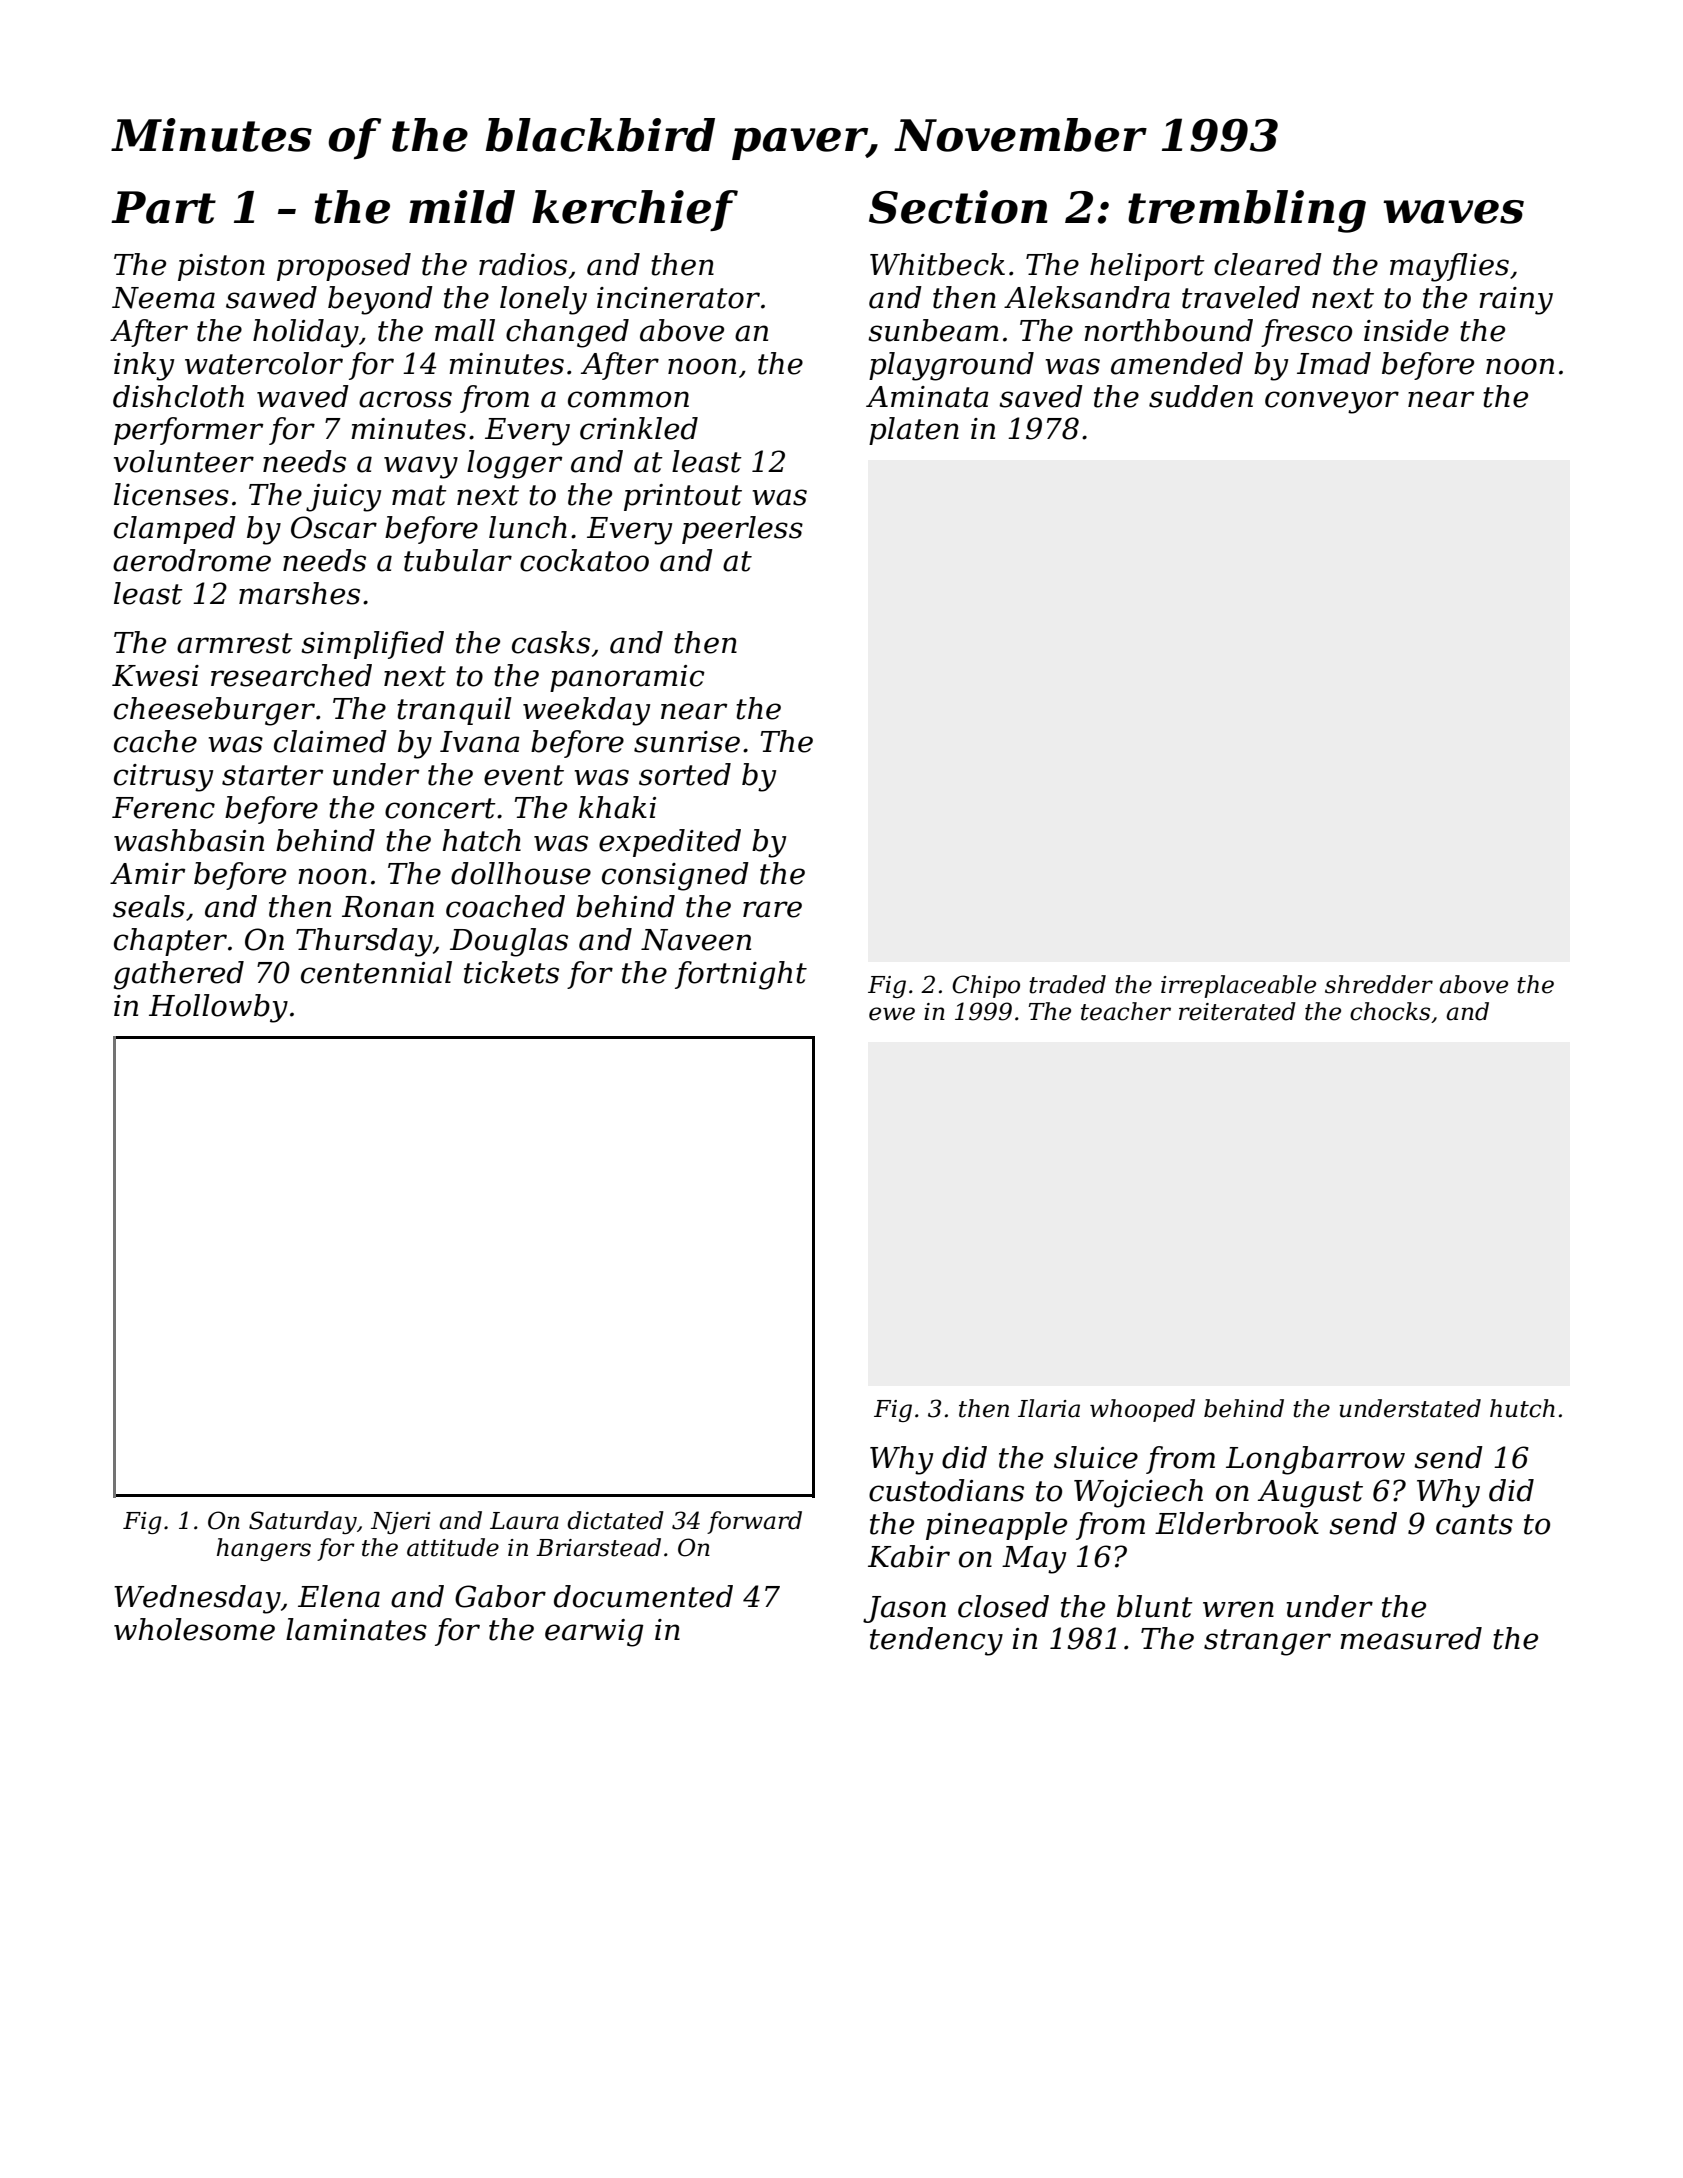 The width and height of the document is (1683, 2178). Describe the element at coordinates (1201, 396) in the document. I see `sudden` at that location.
